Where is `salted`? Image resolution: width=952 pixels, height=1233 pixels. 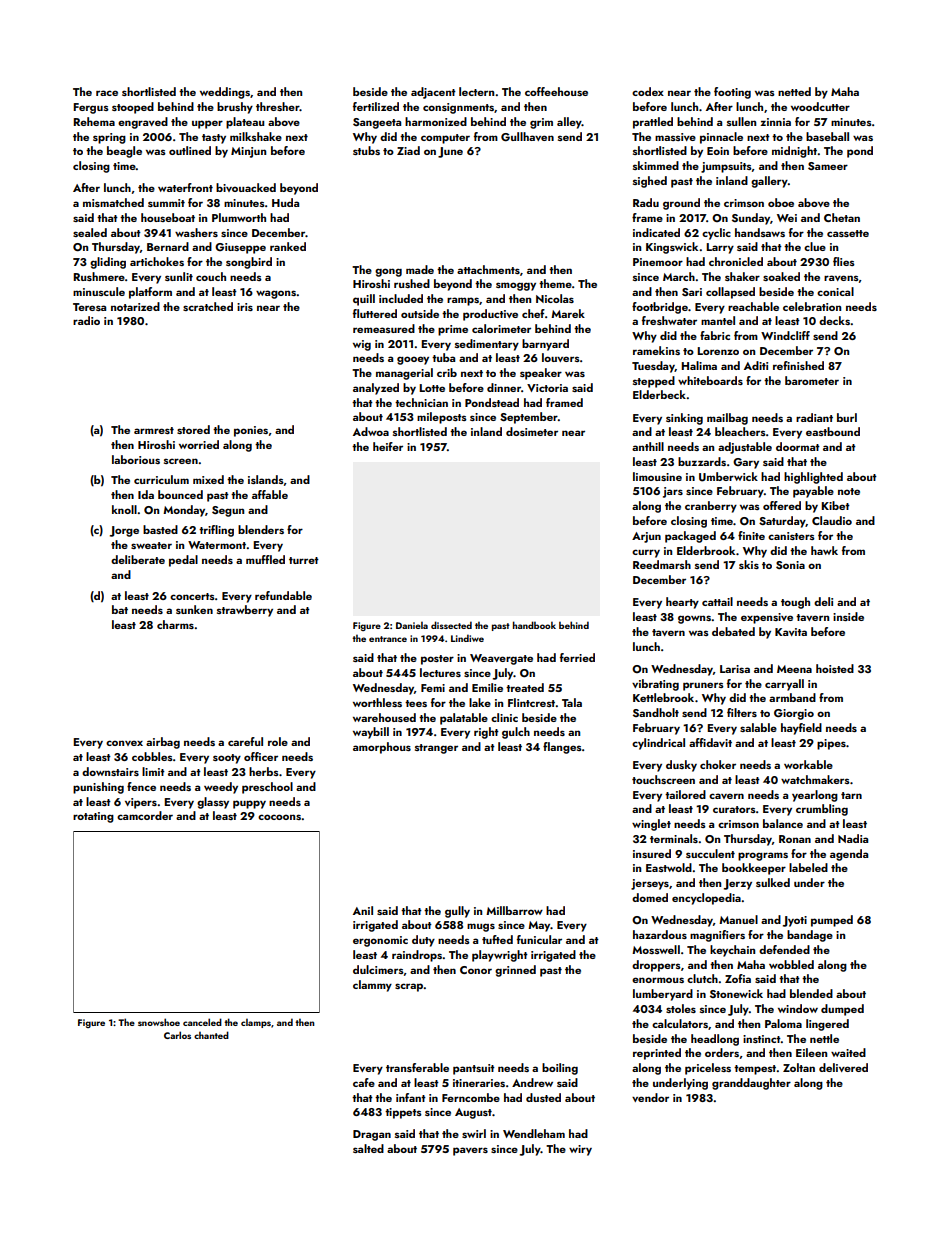
salted is located at coordinates (368, 1148).
